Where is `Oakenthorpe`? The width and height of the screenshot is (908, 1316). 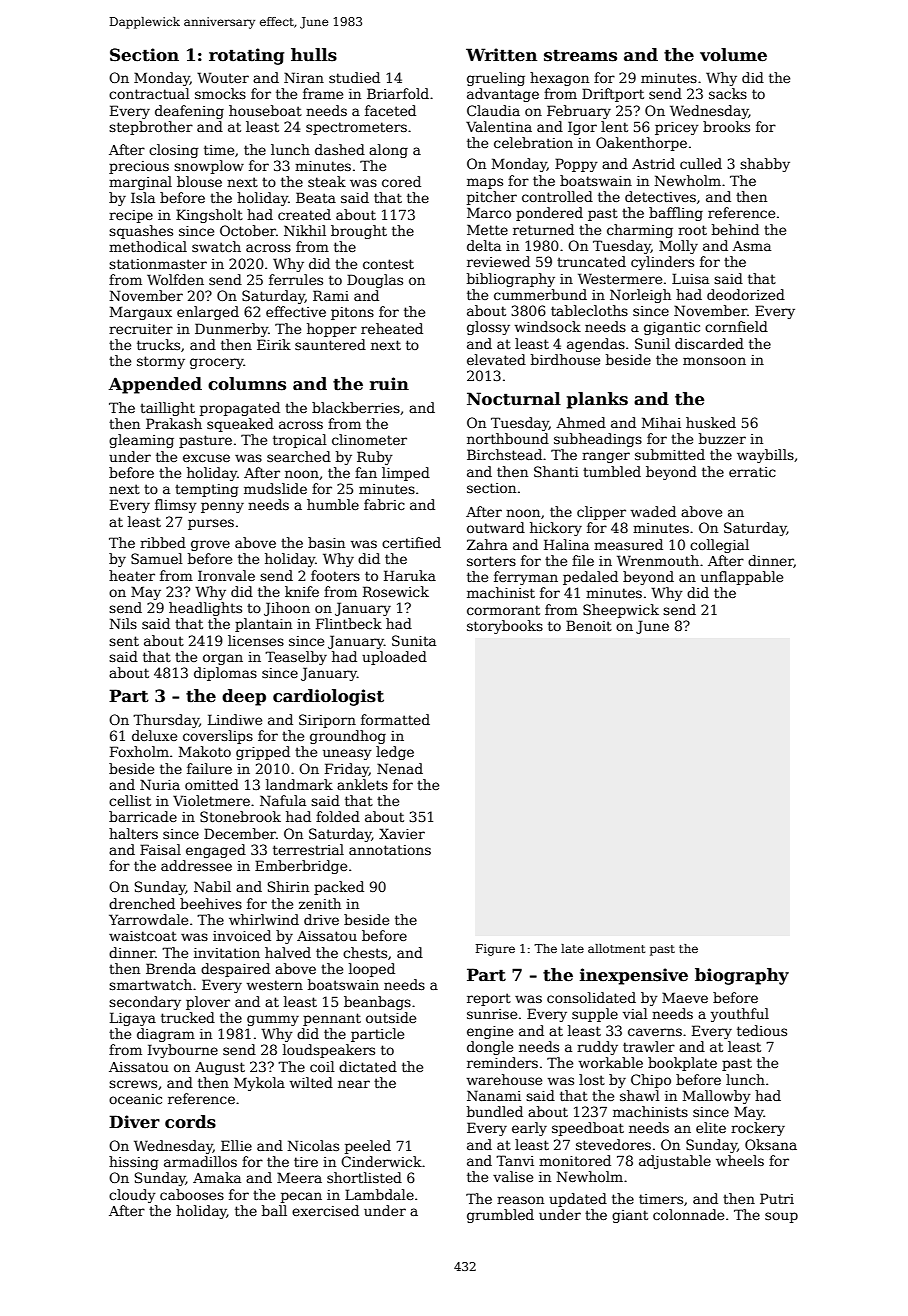
Oakenthorpe is located at coordinates (641, 144).
